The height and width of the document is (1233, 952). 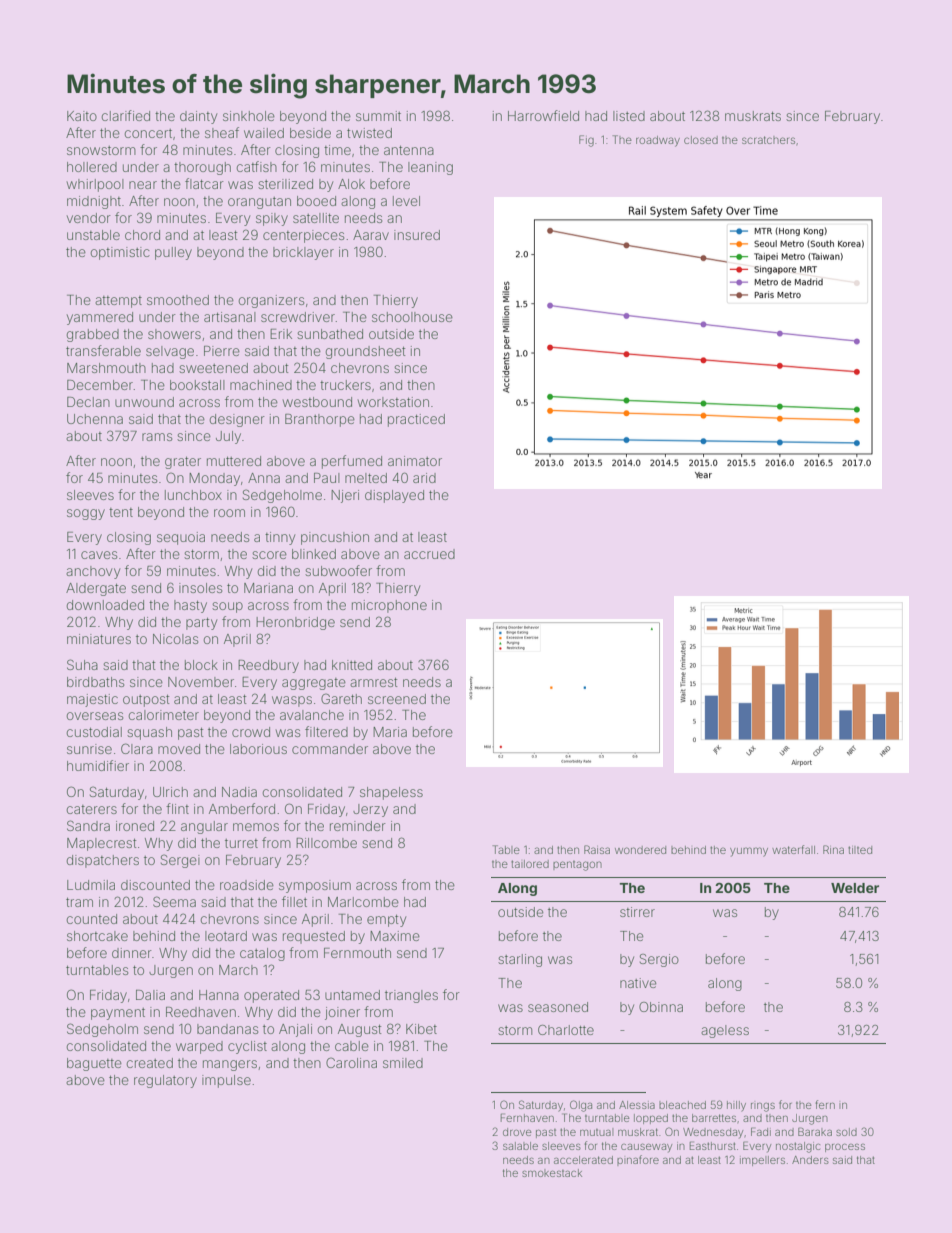 What do you see at coordinates (597, 1132) in the document?
I see `mutual` at bounding box center [597, 1132].
